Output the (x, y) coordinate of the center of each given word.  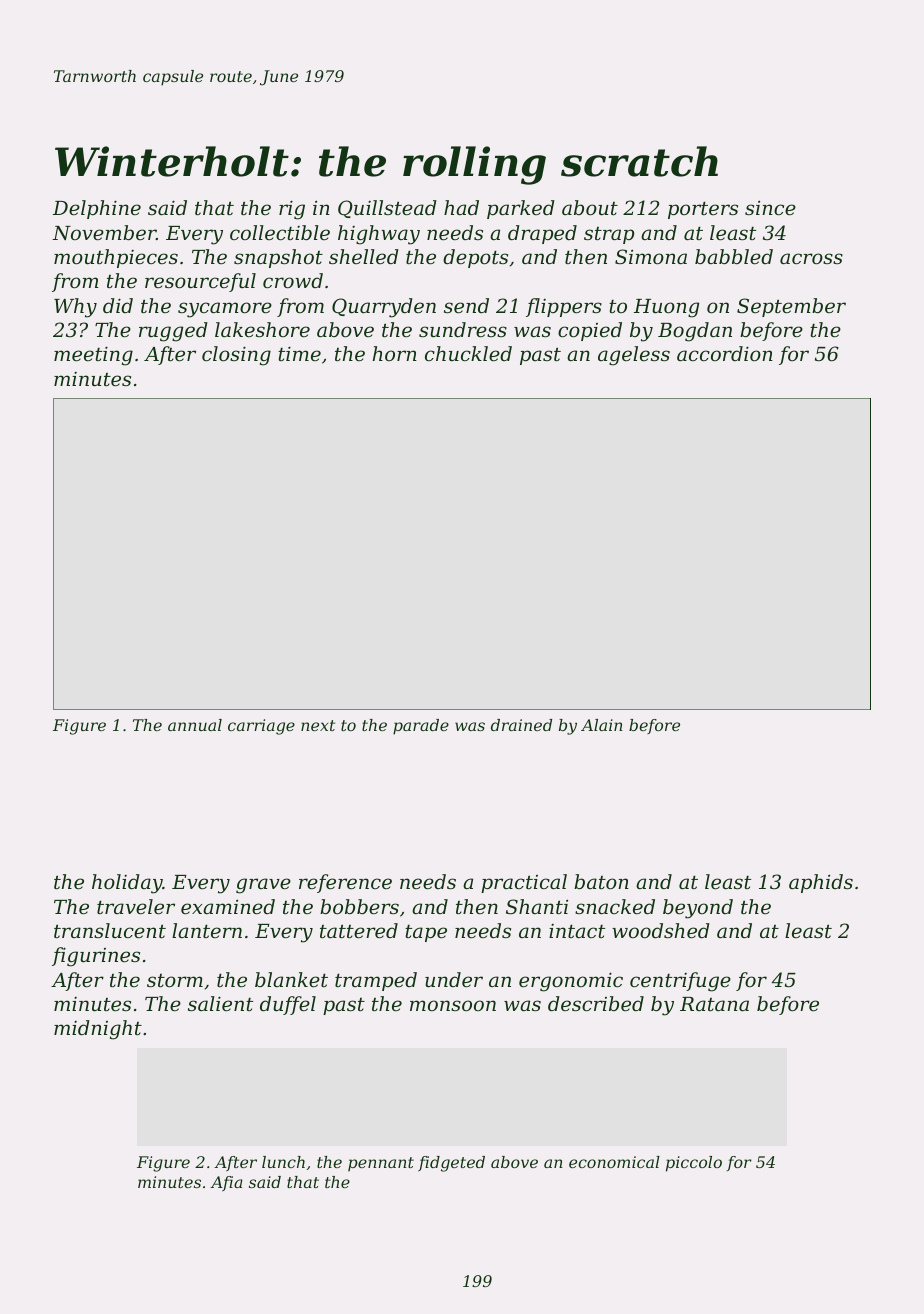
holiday (127, 884)
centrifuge (680, 982)
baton (601, 881)
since (770, 207)
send (466, 305)
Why (75, 308)
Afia (226, 1184)
